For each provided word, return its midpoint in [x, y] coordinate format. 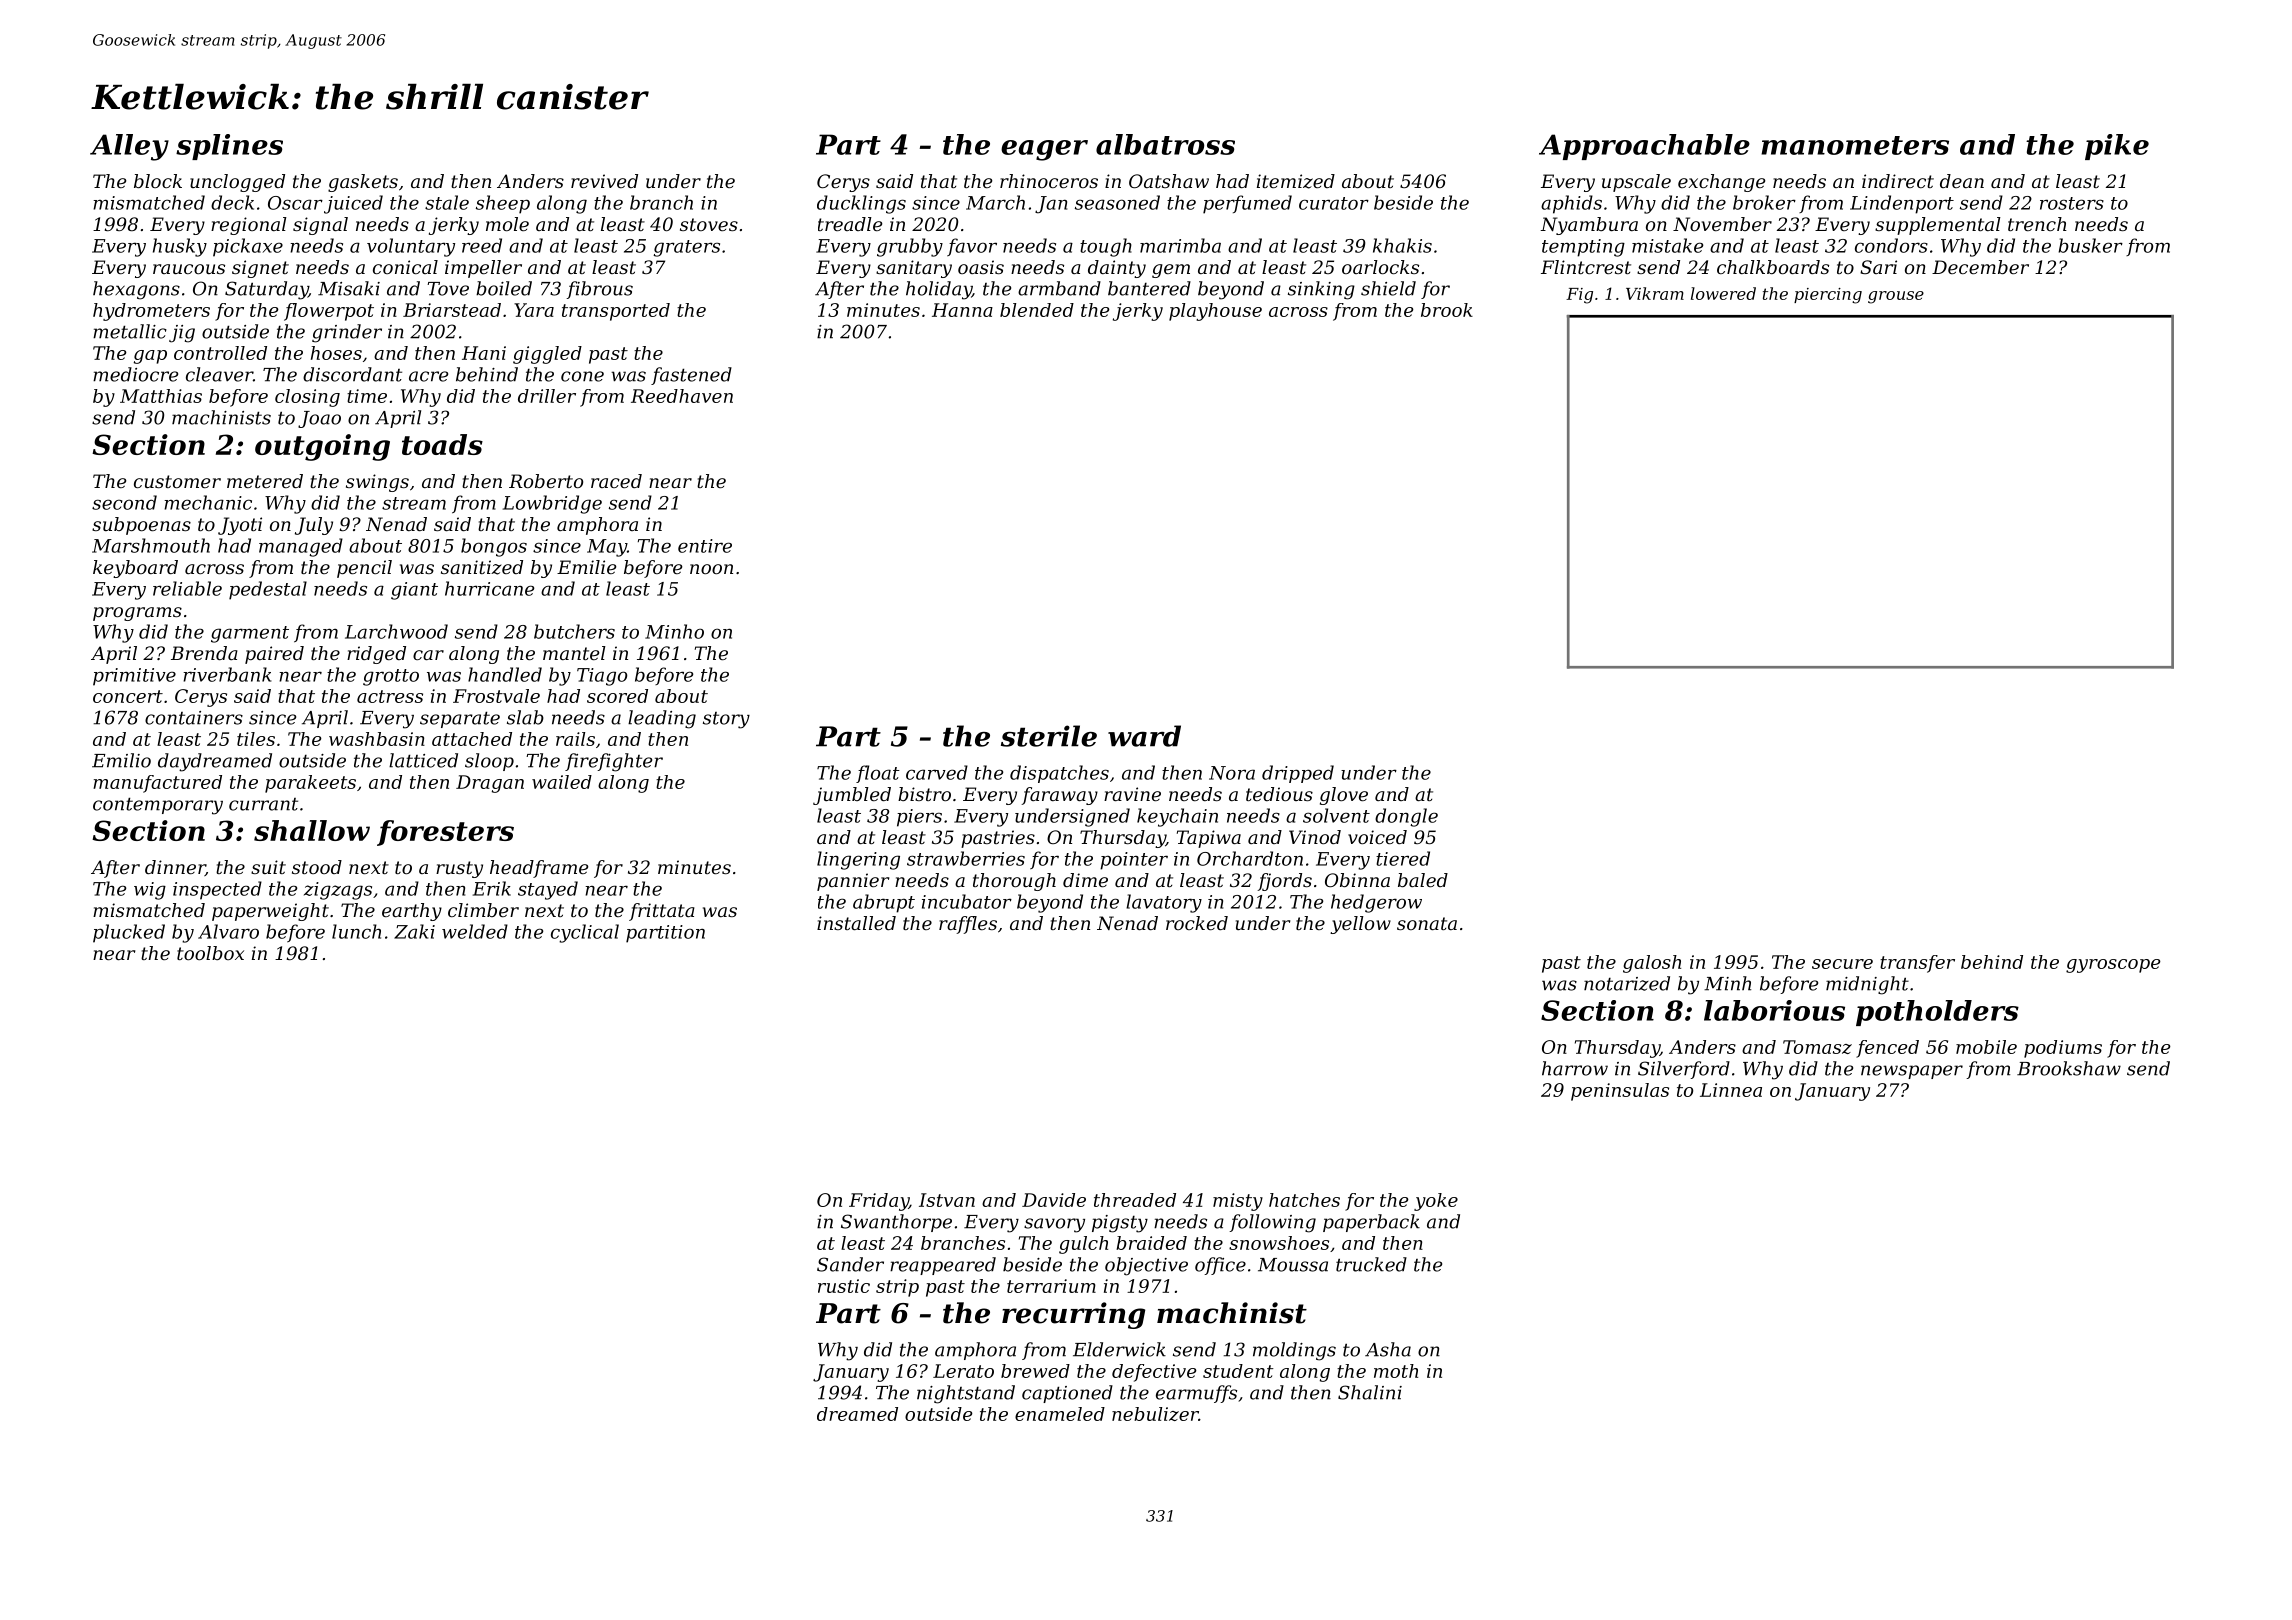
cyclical [585, 933]
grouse [1896, 297]
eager [1044, 150]
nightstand [966, 1394]
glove [1344, 796]
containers [194, 718]
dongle [1406, 817]
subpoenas [141, 526]
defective [1154, 1373]
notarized [1627, 983]
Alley [129, 147]
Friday [879, 1202]
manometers [1855, 145]
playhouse [1215, 312]
